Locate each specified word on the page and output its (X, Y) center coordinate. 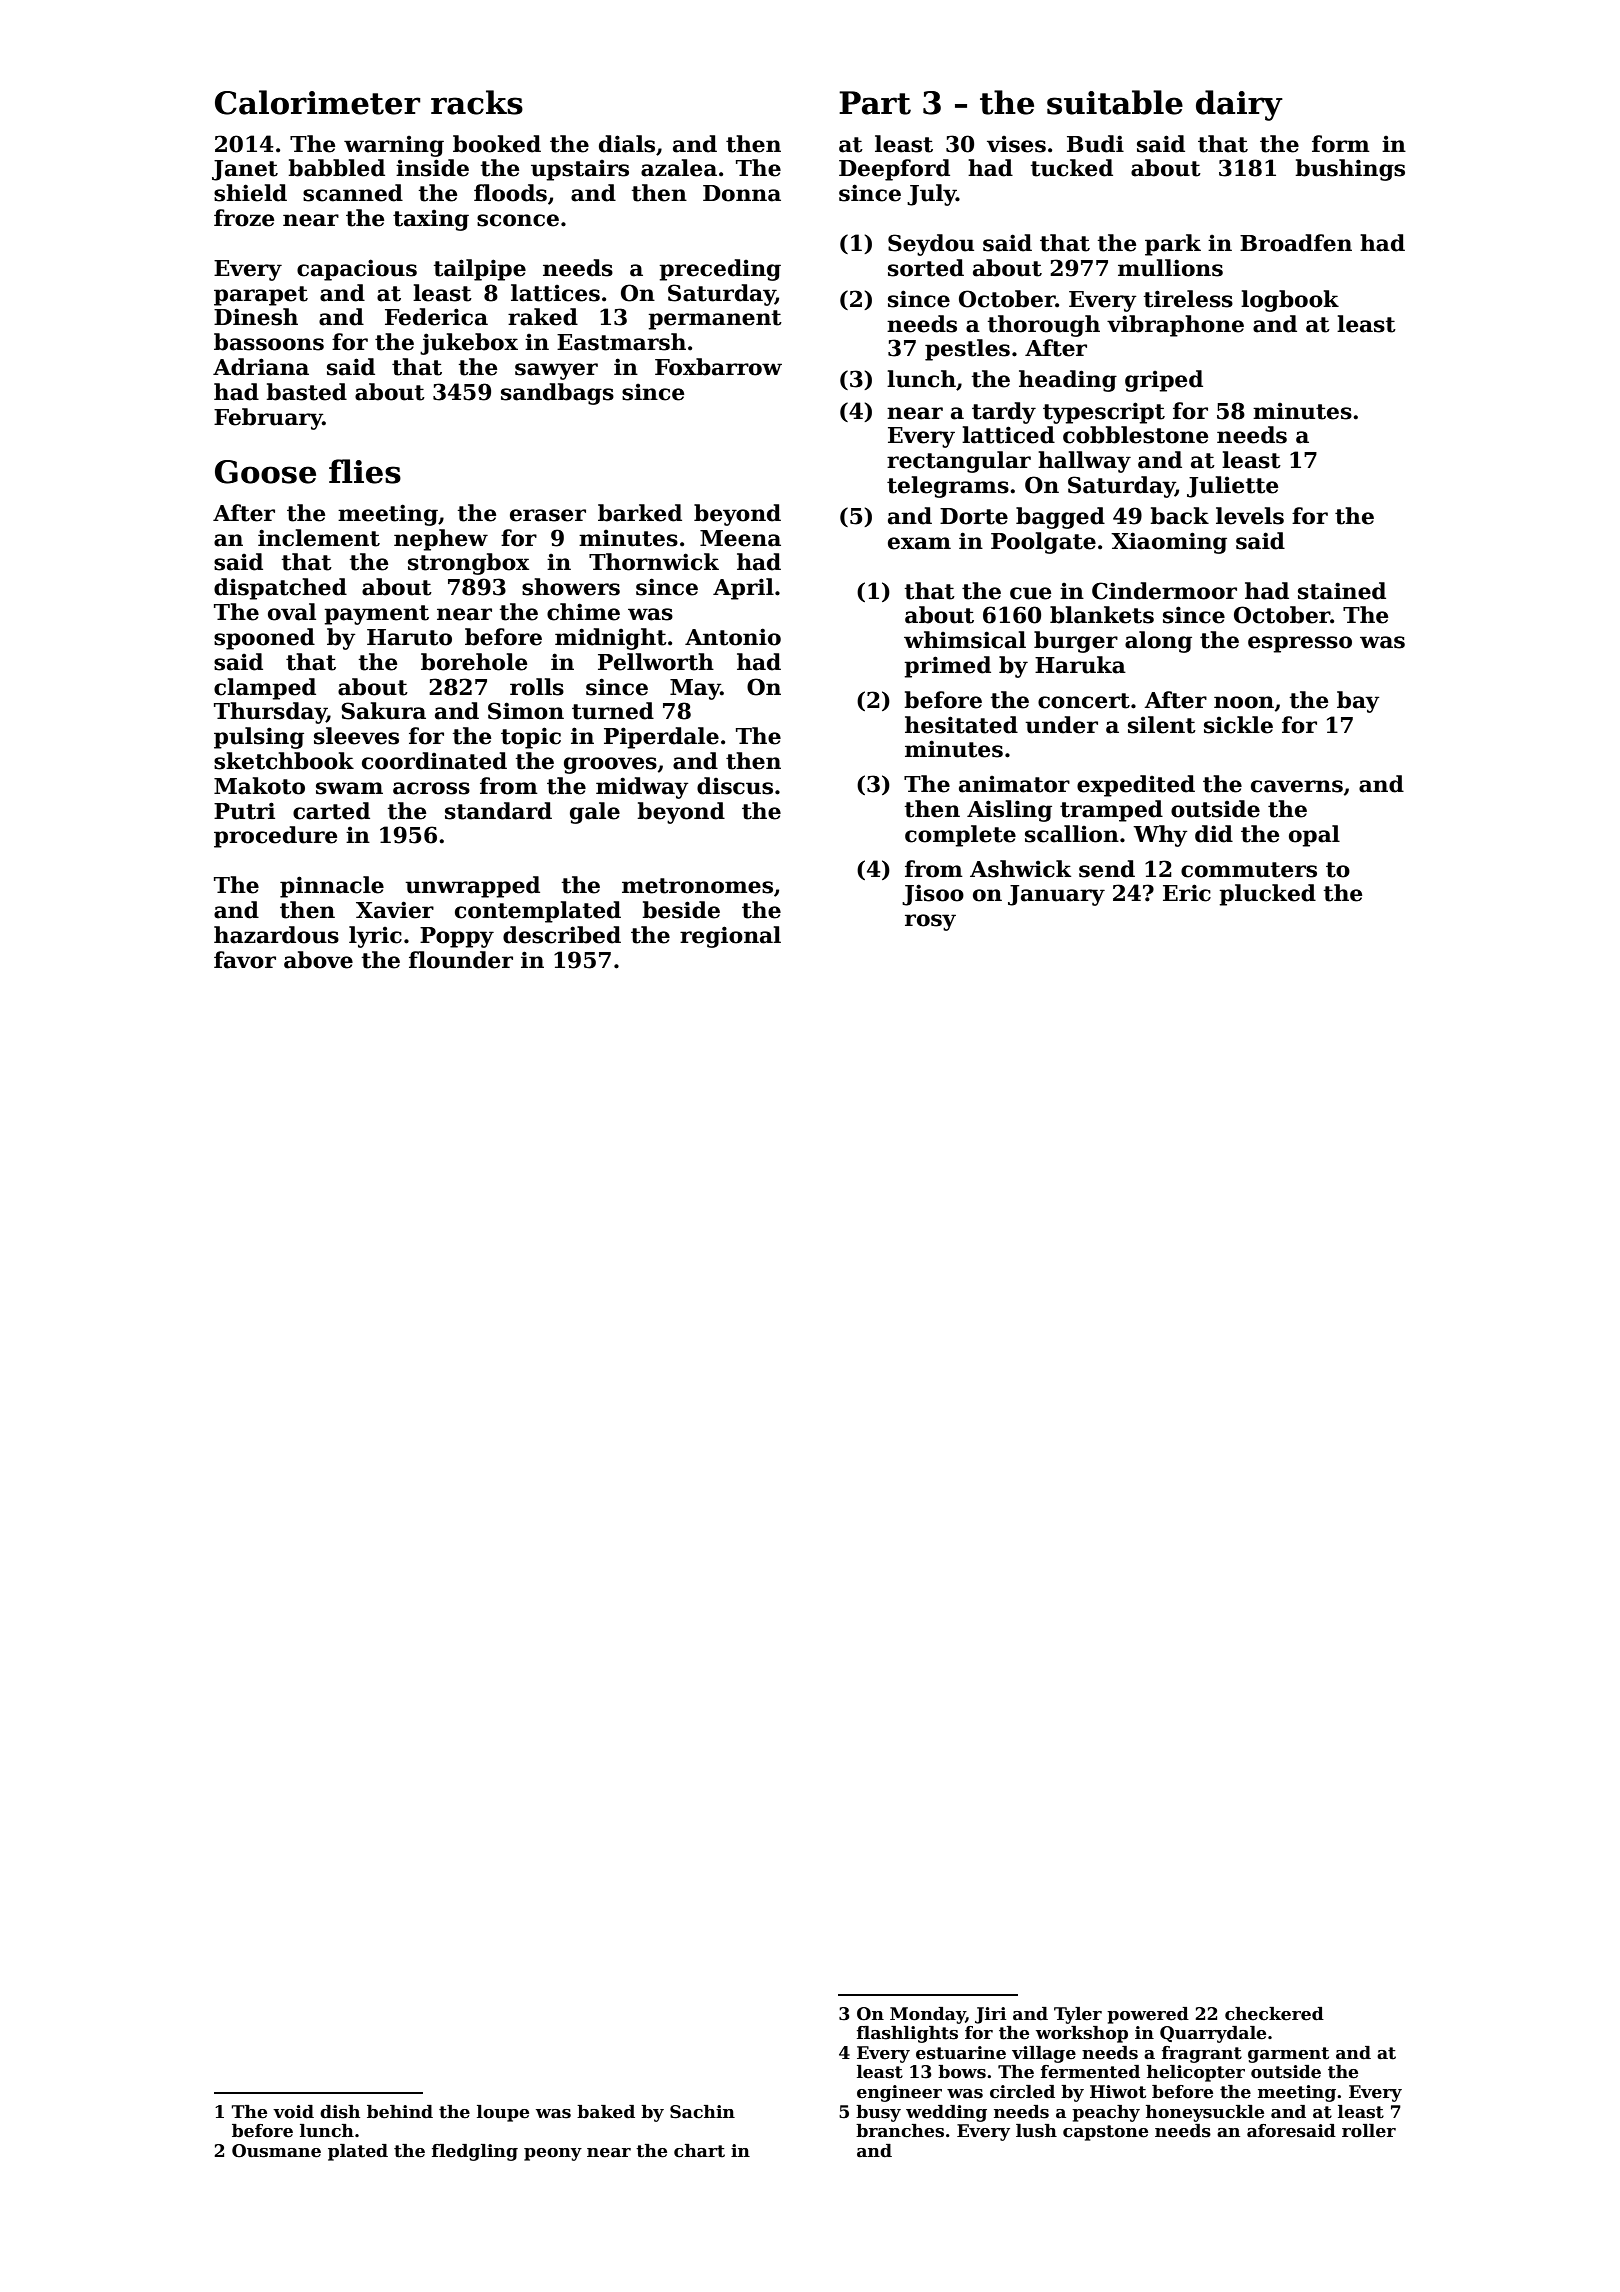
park (1173, 245)
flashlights (907, 2034)
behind (400, 2112)
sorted (926, 268)
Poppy (457, 937)
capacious (357, 270)
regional (730, 937)
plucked (1267, 895)
